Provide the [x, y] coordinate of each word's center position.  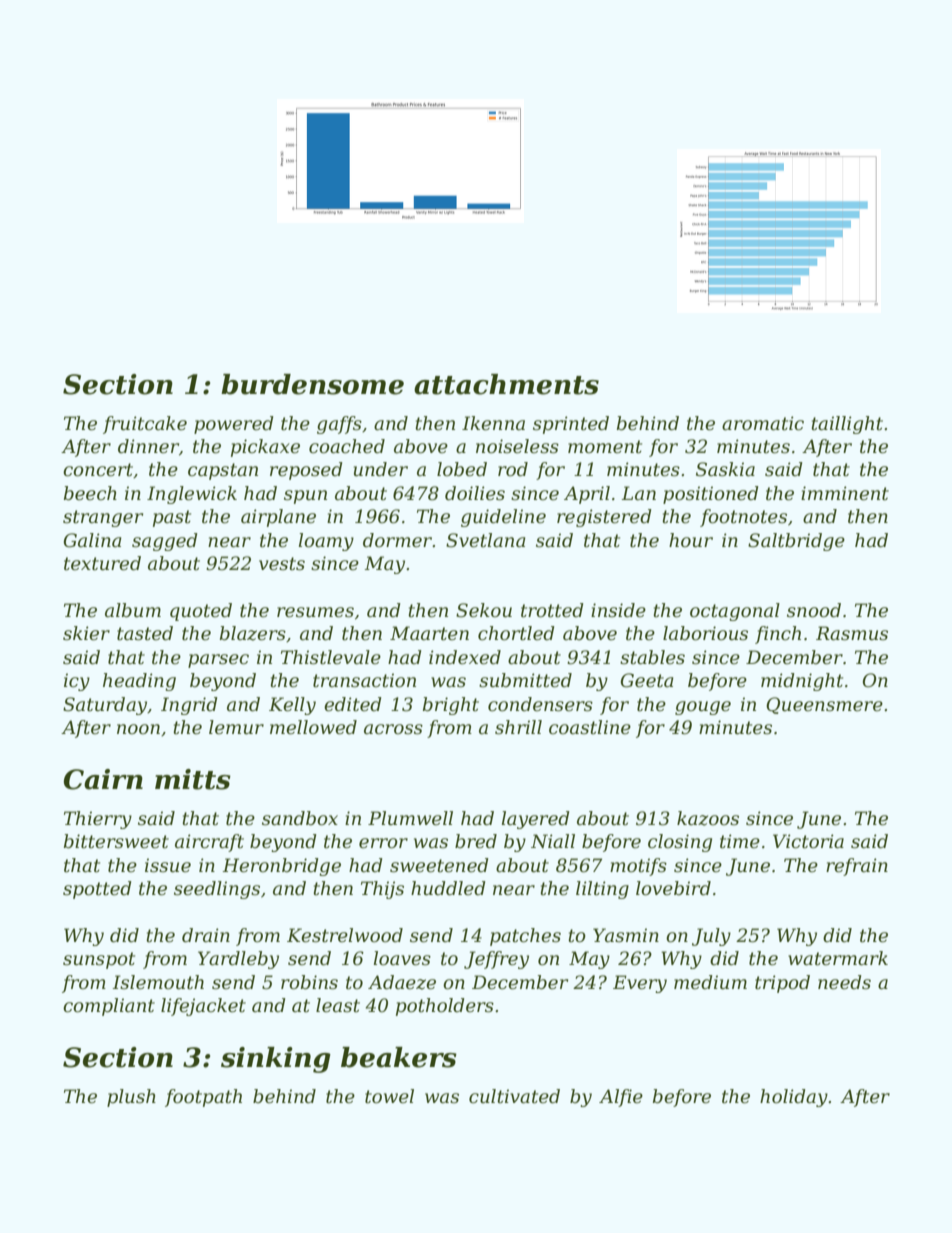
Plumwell [410, 818]
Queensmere [824, 705]
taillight [847, 425]
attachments [506, 384]
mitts [193, 779]
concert [98, 470]
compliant [109, 1007]
